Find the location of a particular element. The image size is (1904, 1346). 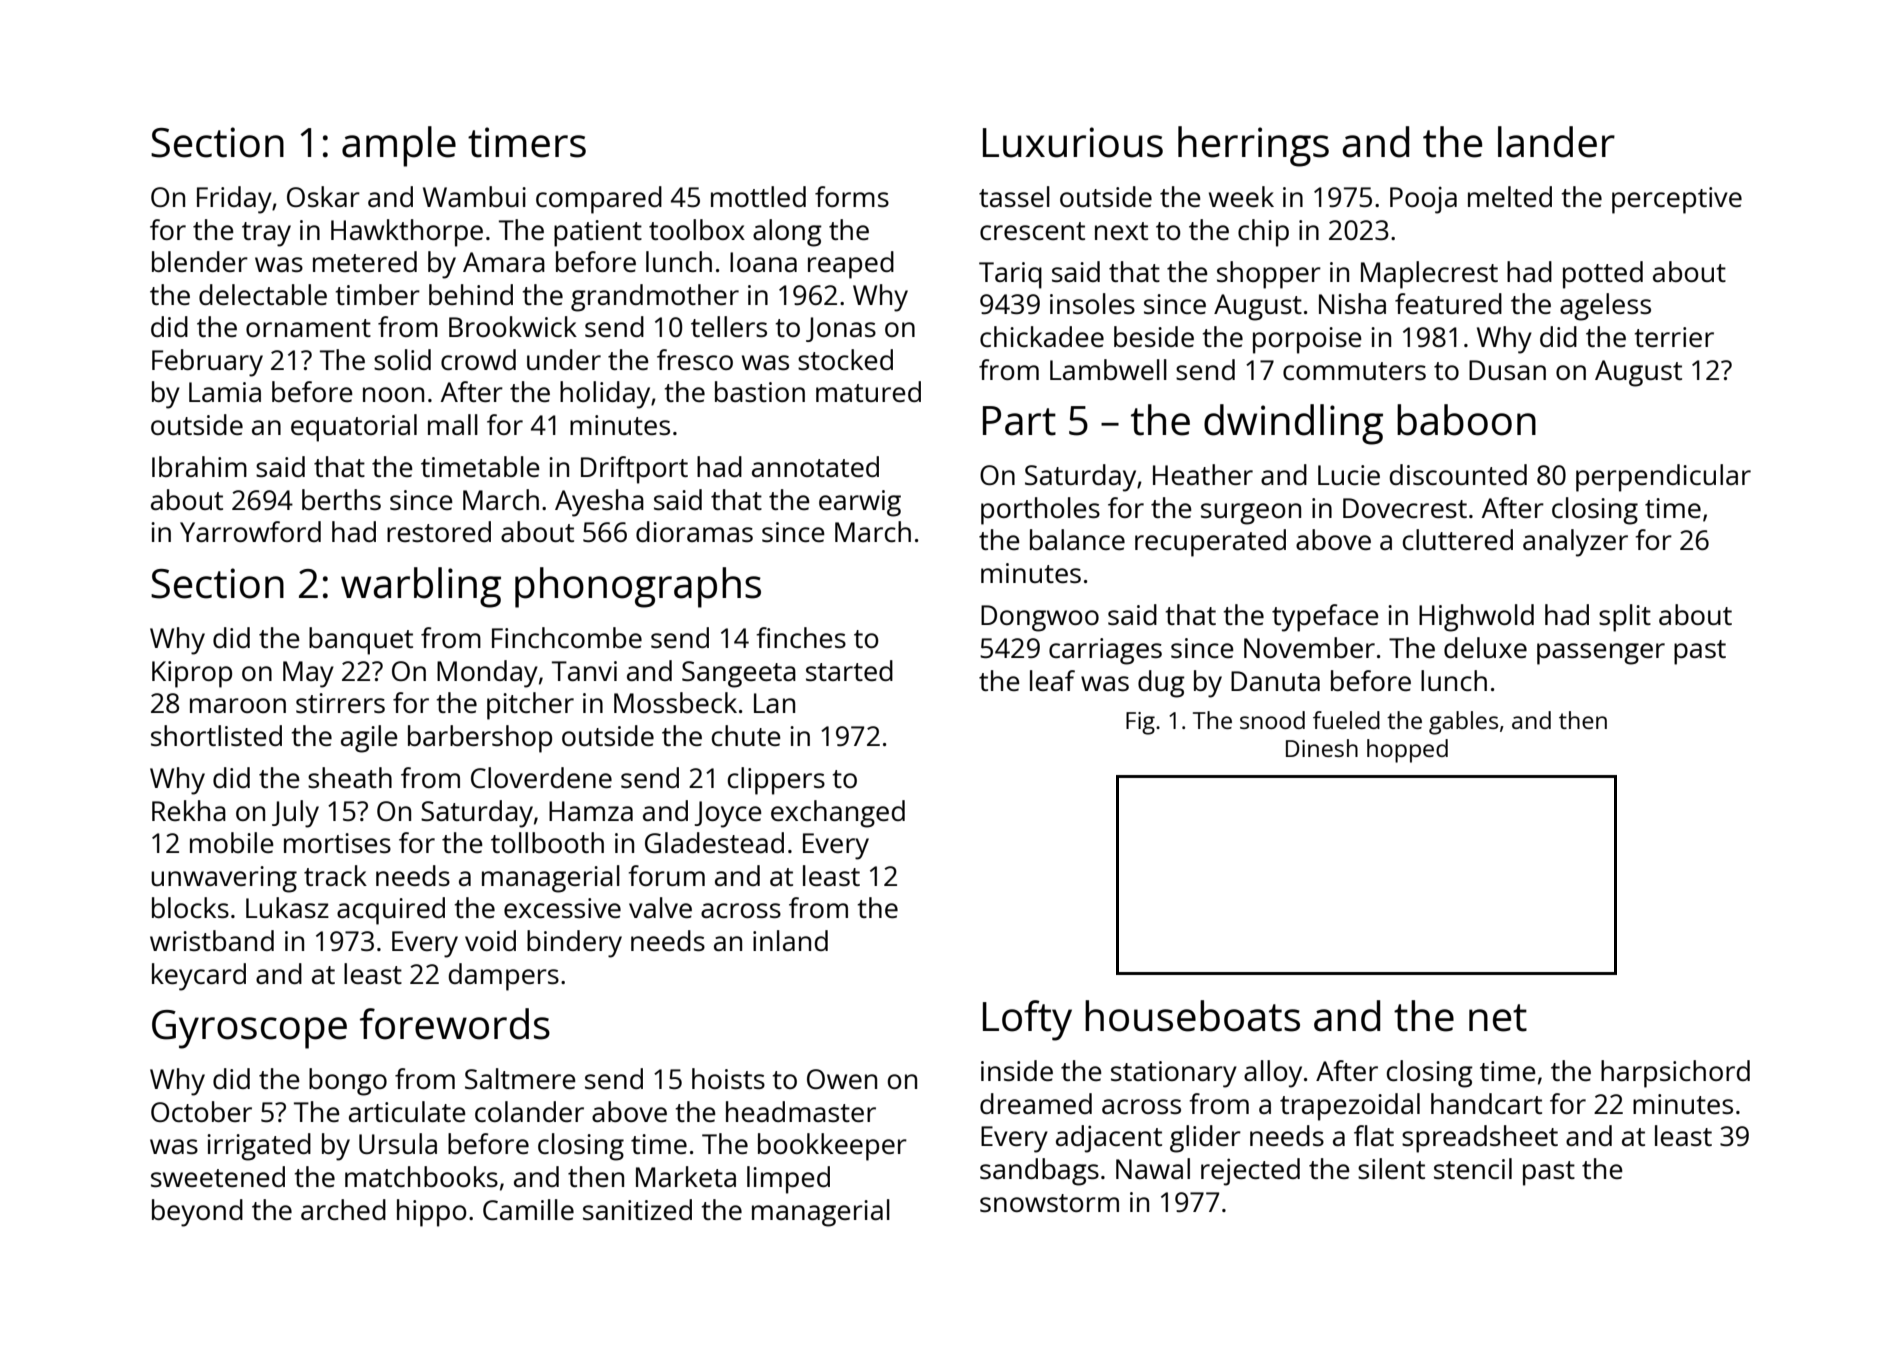

herrings is located at coordinates (1253, 146).
